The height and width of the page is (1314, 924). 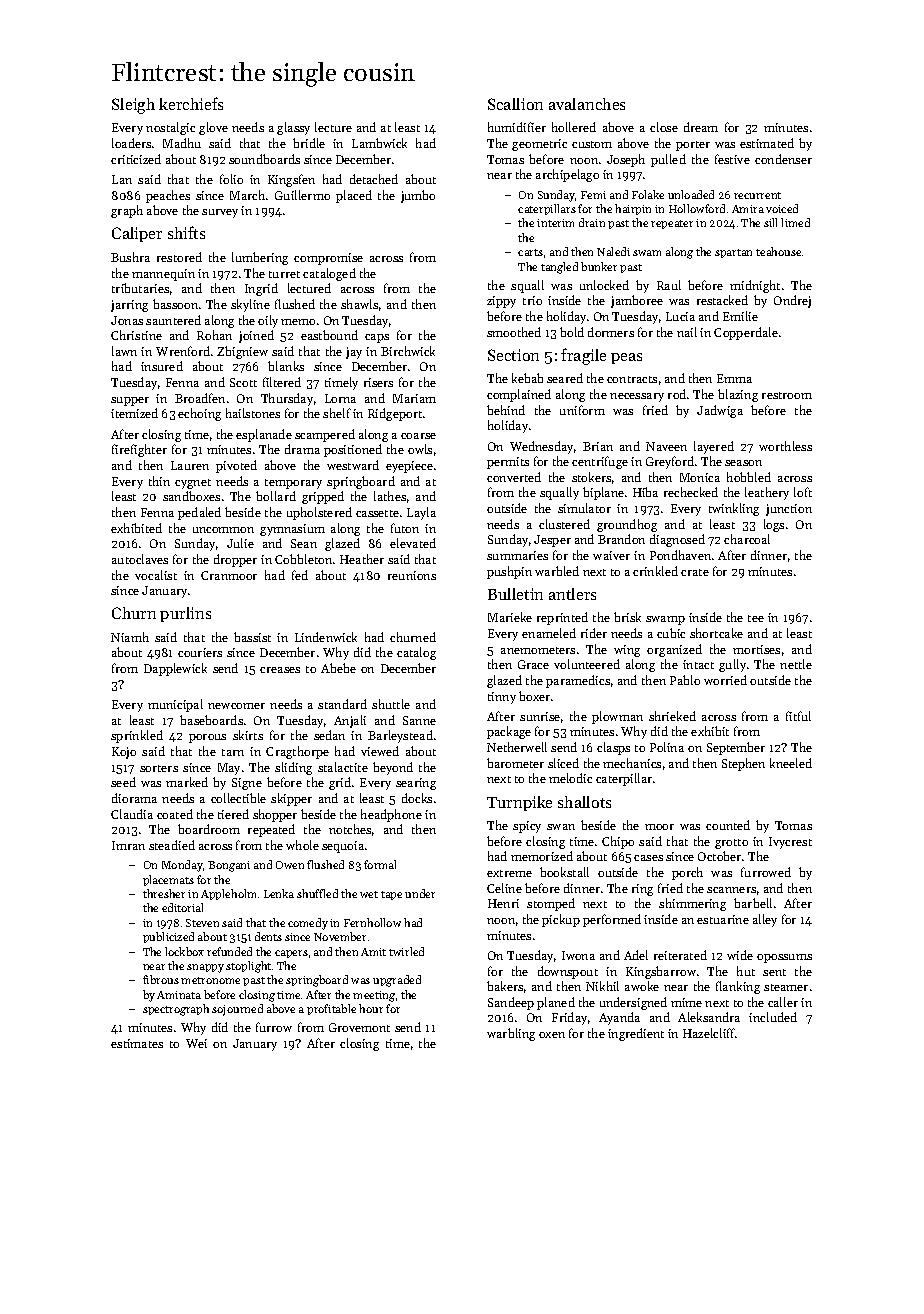 I want to click on avalanches, so click(x=587, y=104).
